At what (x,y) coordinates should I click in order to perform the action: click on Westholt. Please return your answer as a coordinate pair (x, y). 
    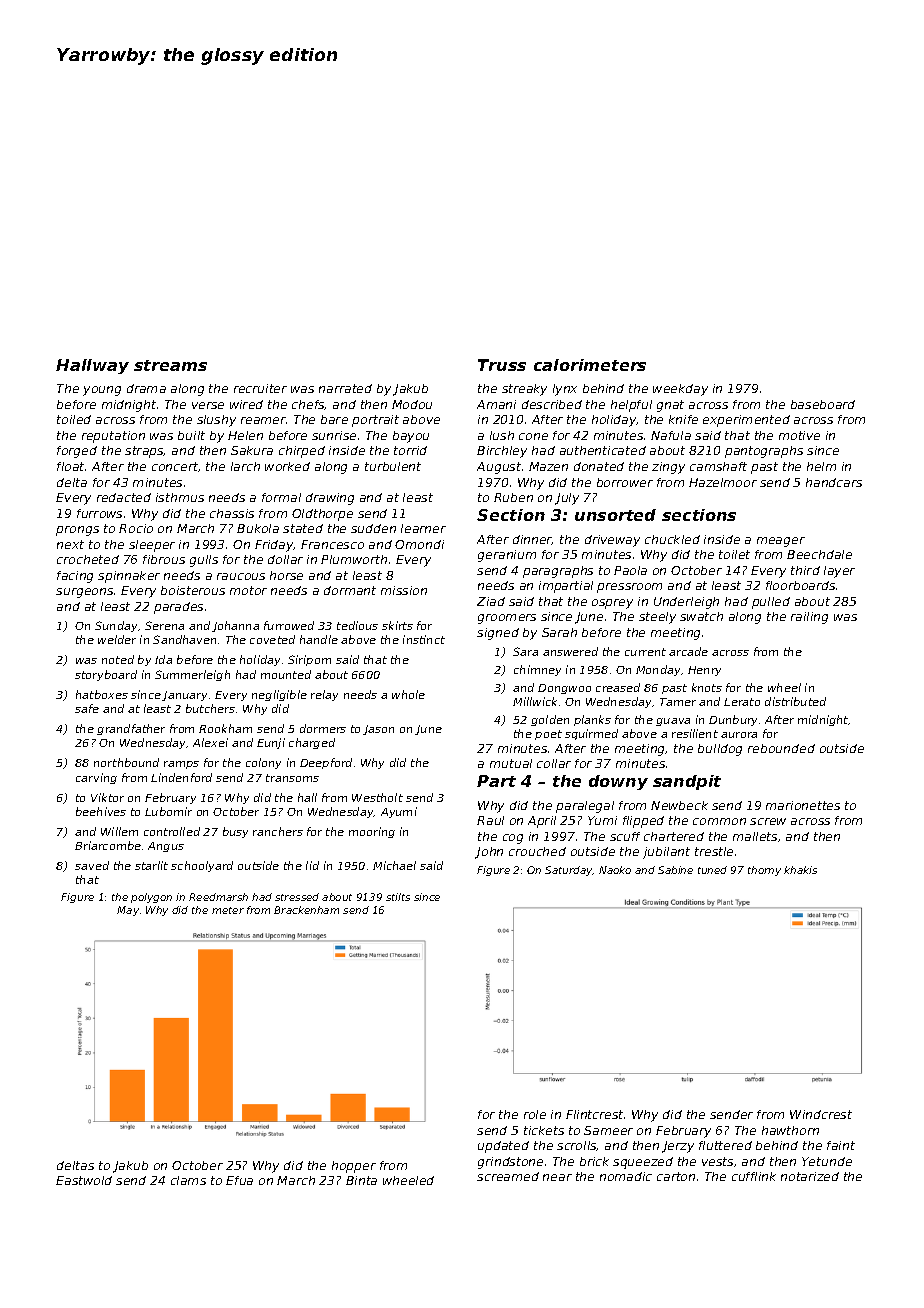
    Looking at the image, I should click on (377, 797).
